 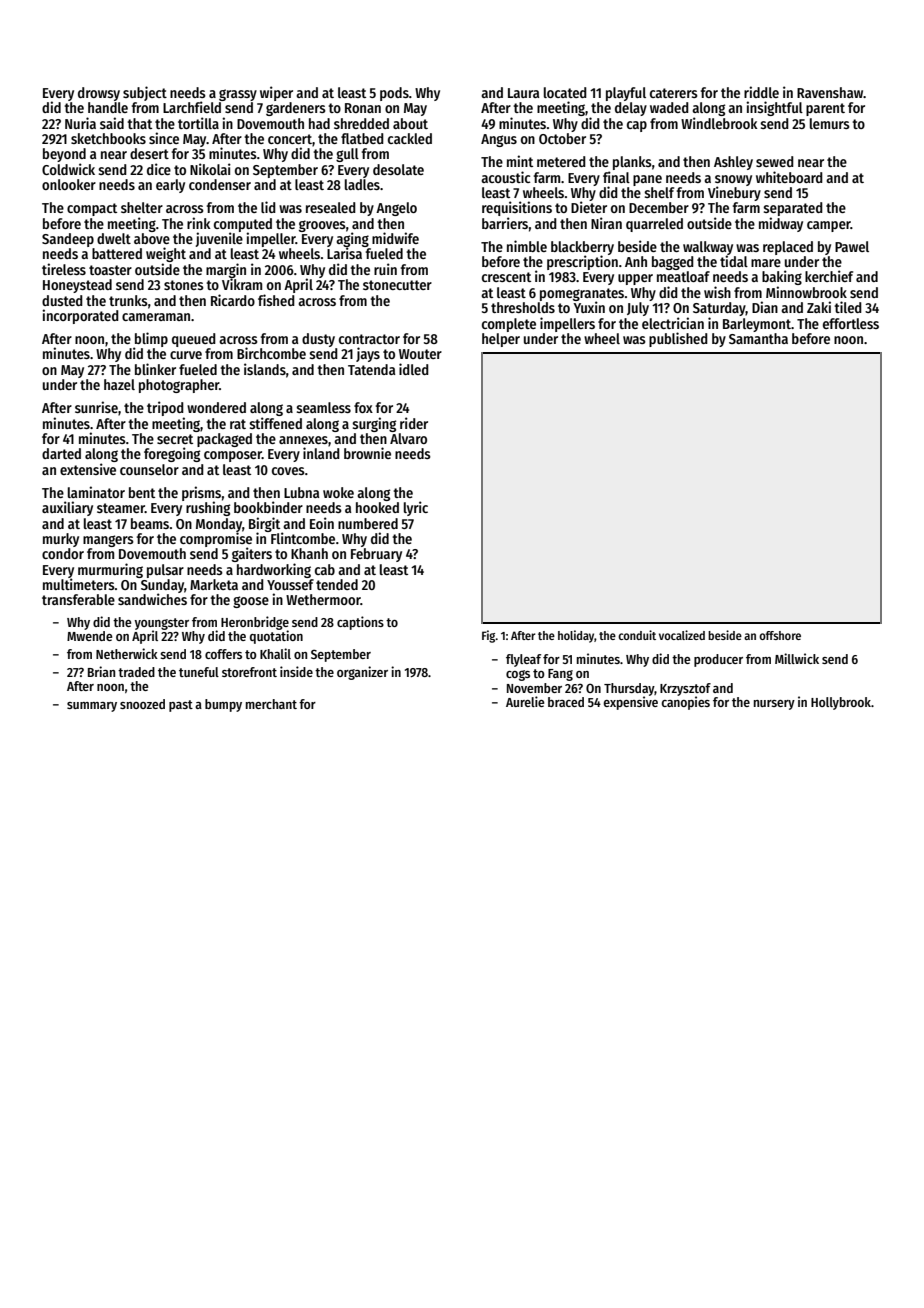 I want to click on tiled, so click(x=848, y=307).
